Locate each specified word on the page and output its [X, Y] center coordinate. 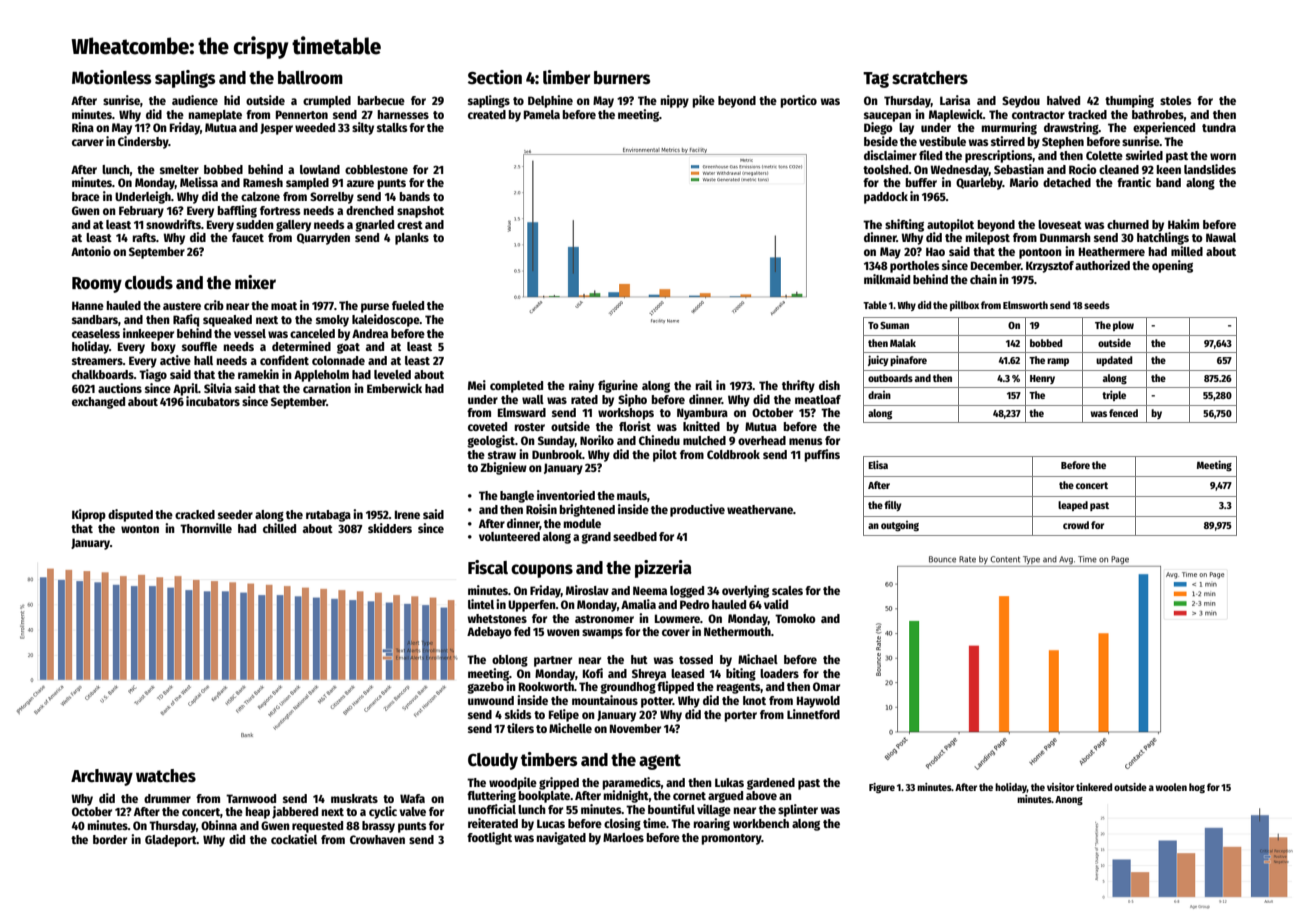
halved [1063, 100]
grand [596, 538]
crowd [1076, 525]
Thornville [206, 528]
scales [787, 590]
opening [1172, 266]
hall [203, 360]
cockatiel [294, 839]
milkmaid [887, 279]
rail [703, 385]
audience [195, 100]
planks [412, 239]
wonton [140, 529]
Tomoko [795, 618]
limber [566, 77]
